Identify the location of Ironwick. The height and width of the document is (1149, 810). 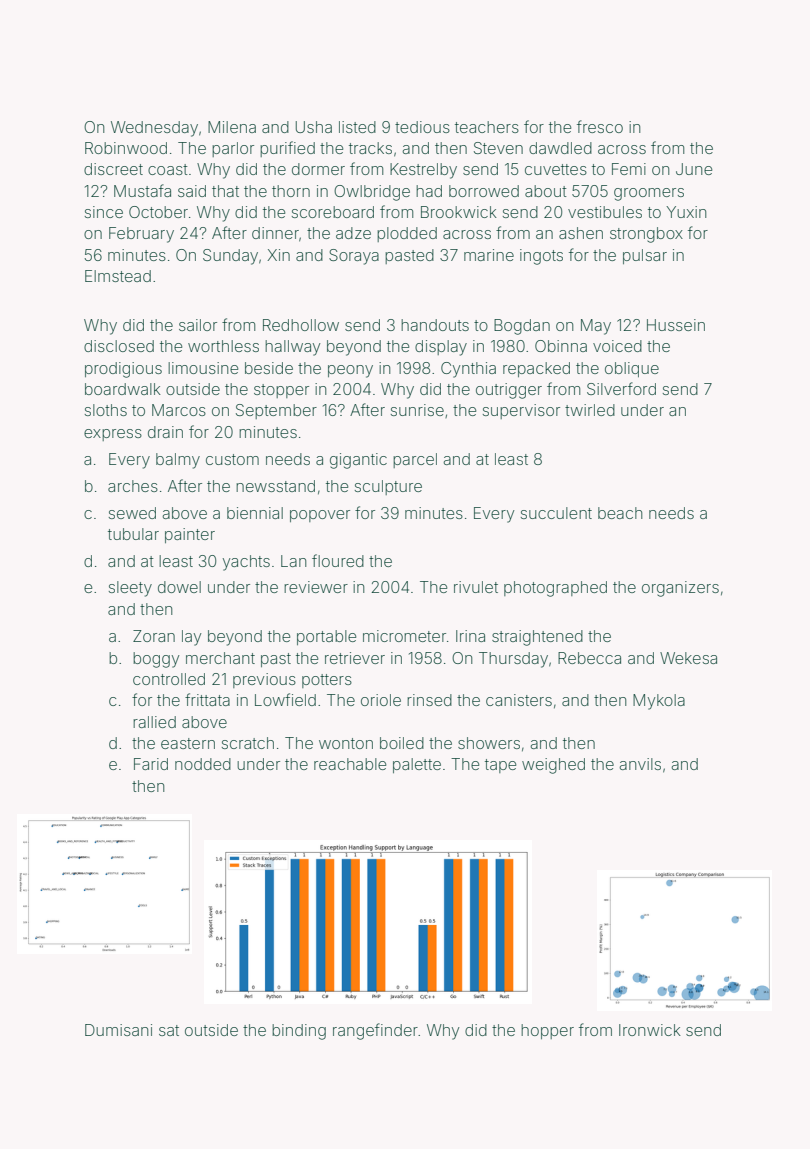
(650, 1030).
